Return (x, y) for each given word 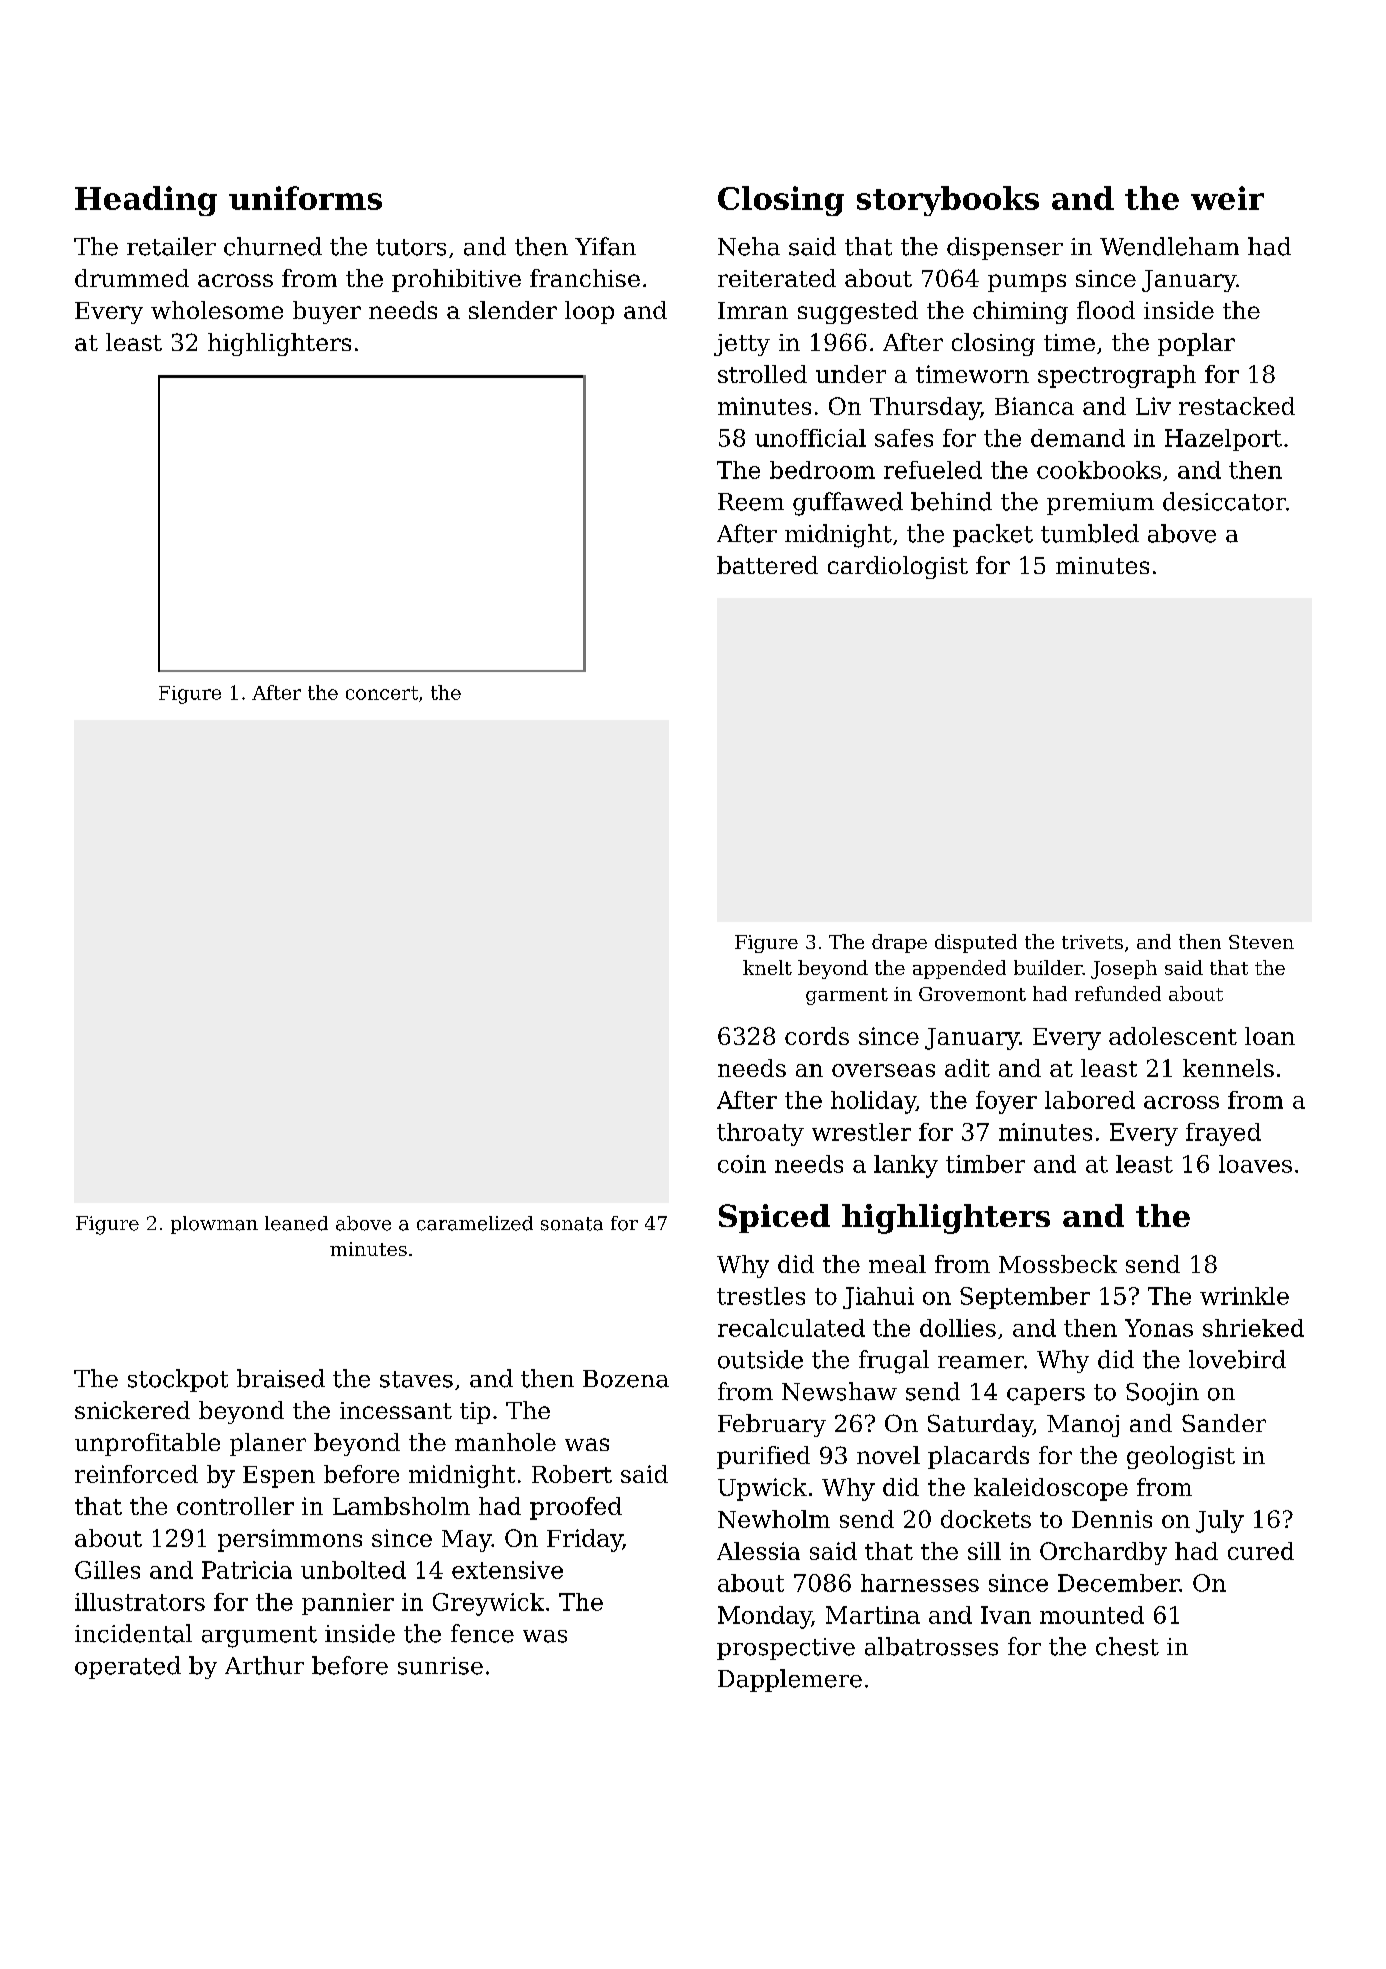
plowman (214, 1225)
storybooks (948, 201)
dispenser (1005, 248)
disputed (976, 943)
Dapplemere (790, 1680)
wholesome (217, 310)
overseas (883, 1070)
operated (128, 1667)
